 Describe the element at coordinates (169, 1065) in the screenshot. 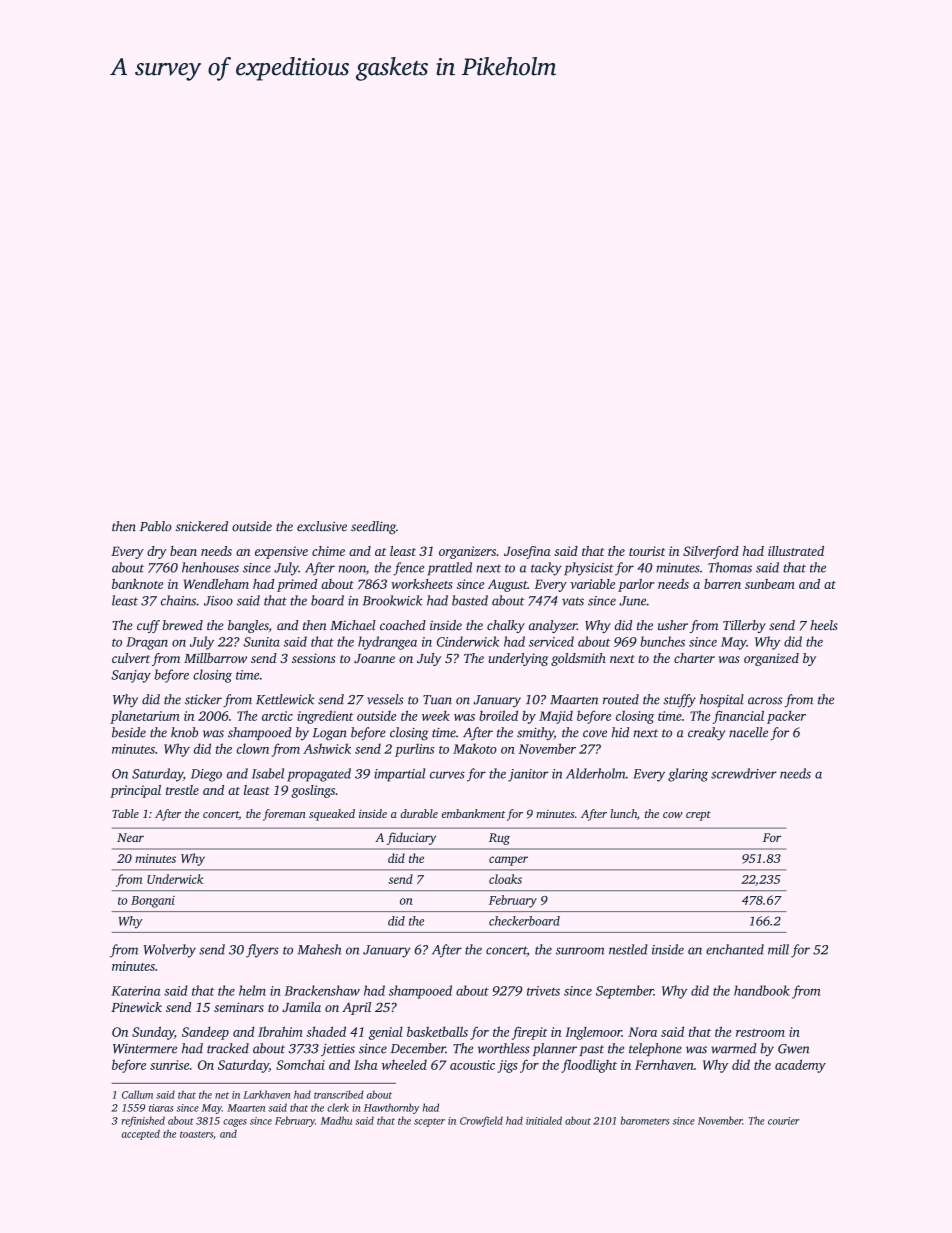

I see `sunrise` at that location.
